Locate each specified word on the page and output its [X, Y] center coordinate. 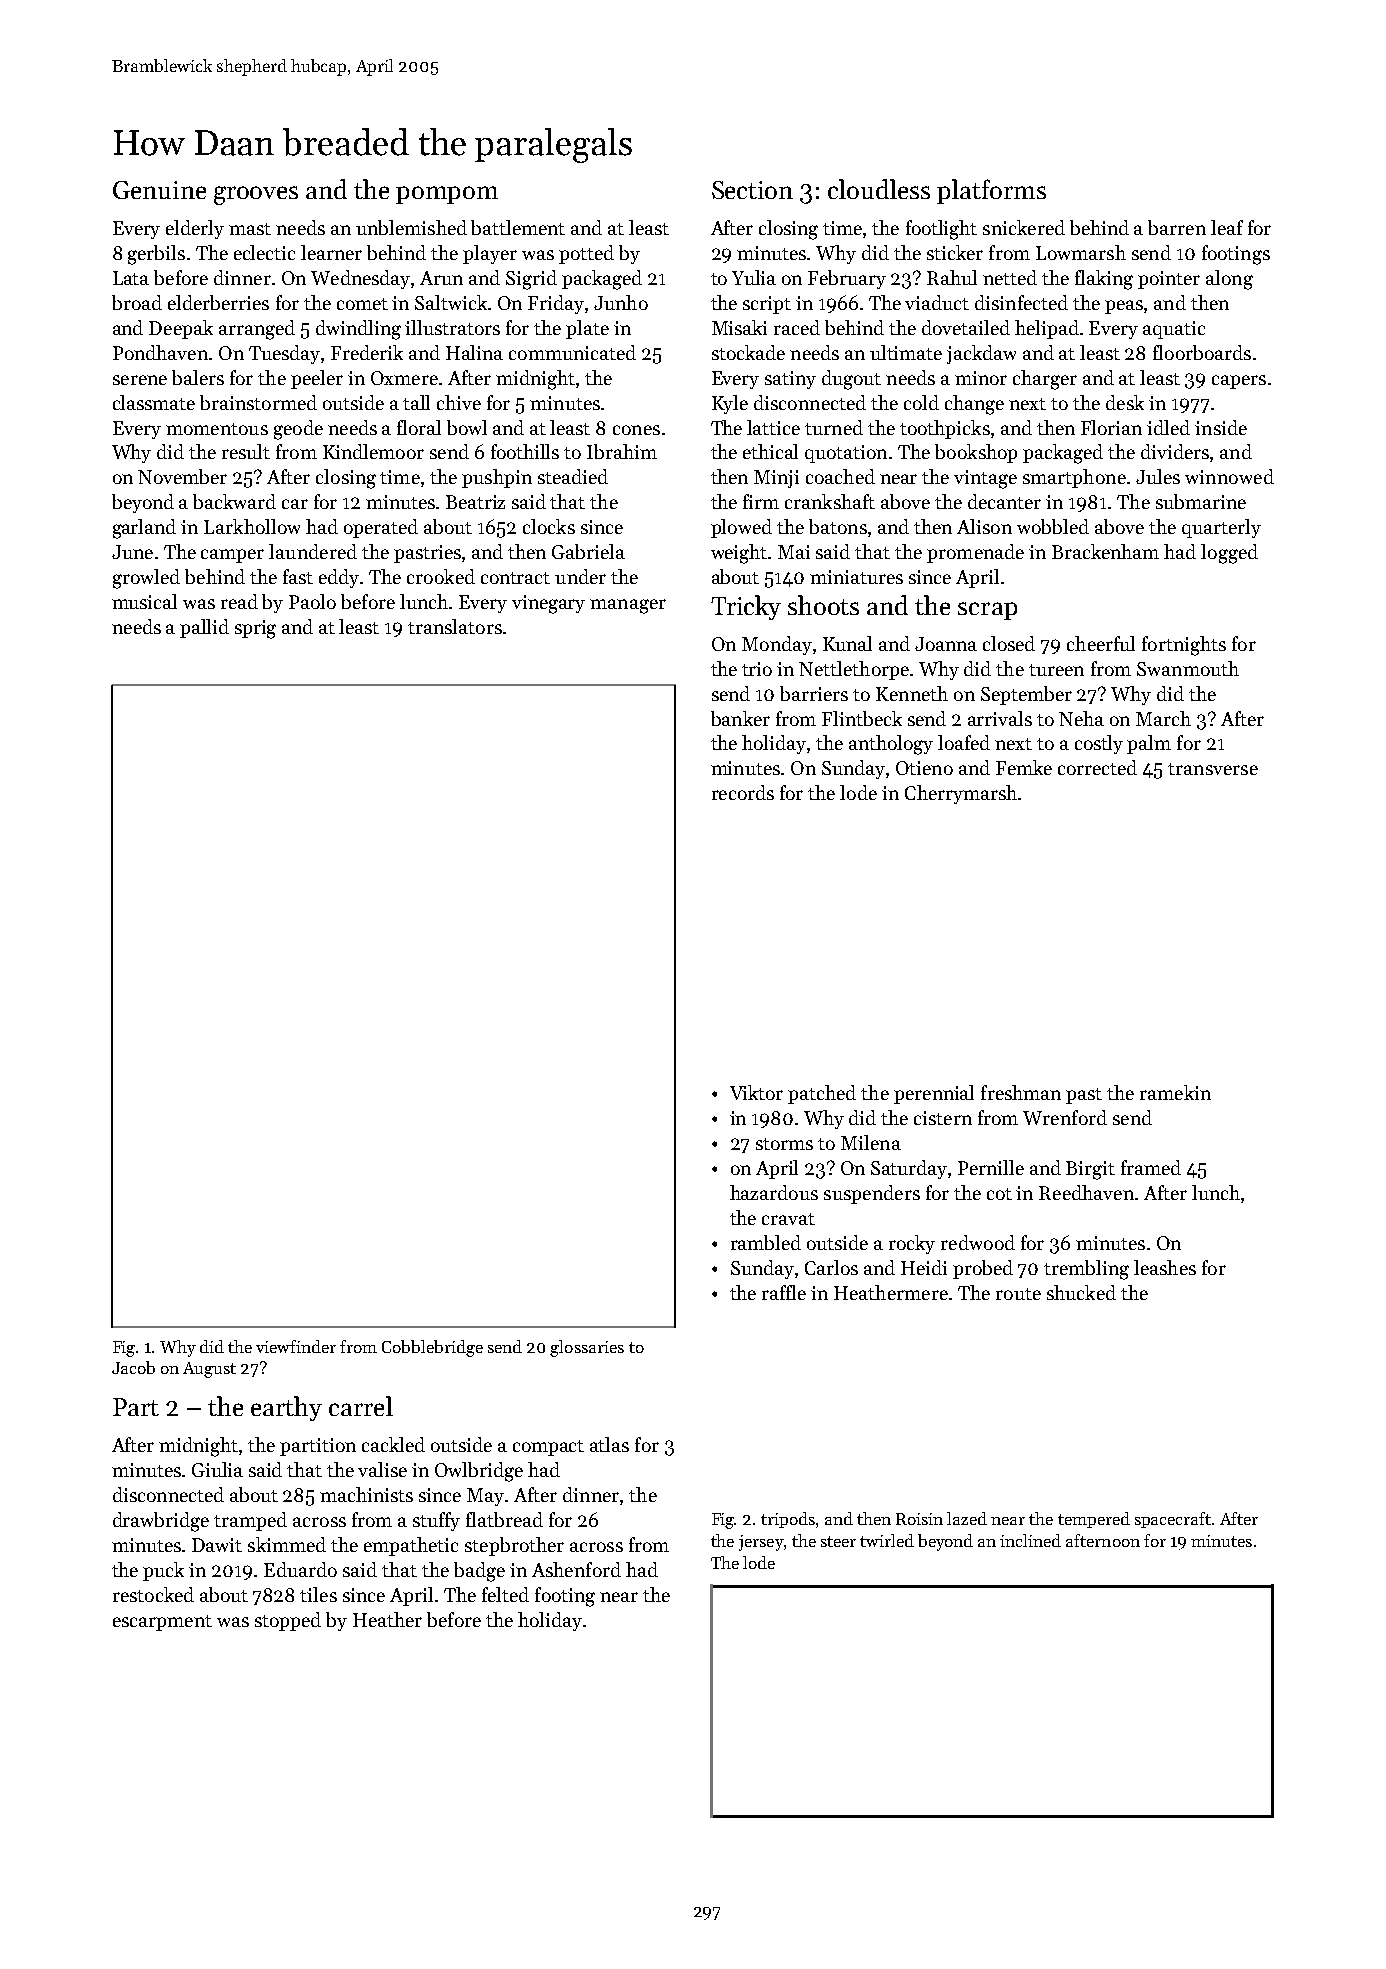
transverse [1213, 769]
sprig [255, 629]
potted [586, 254]
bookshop [976, 453]
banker [740, 718]
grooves [256, 195]
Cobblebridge [432, 1348]
